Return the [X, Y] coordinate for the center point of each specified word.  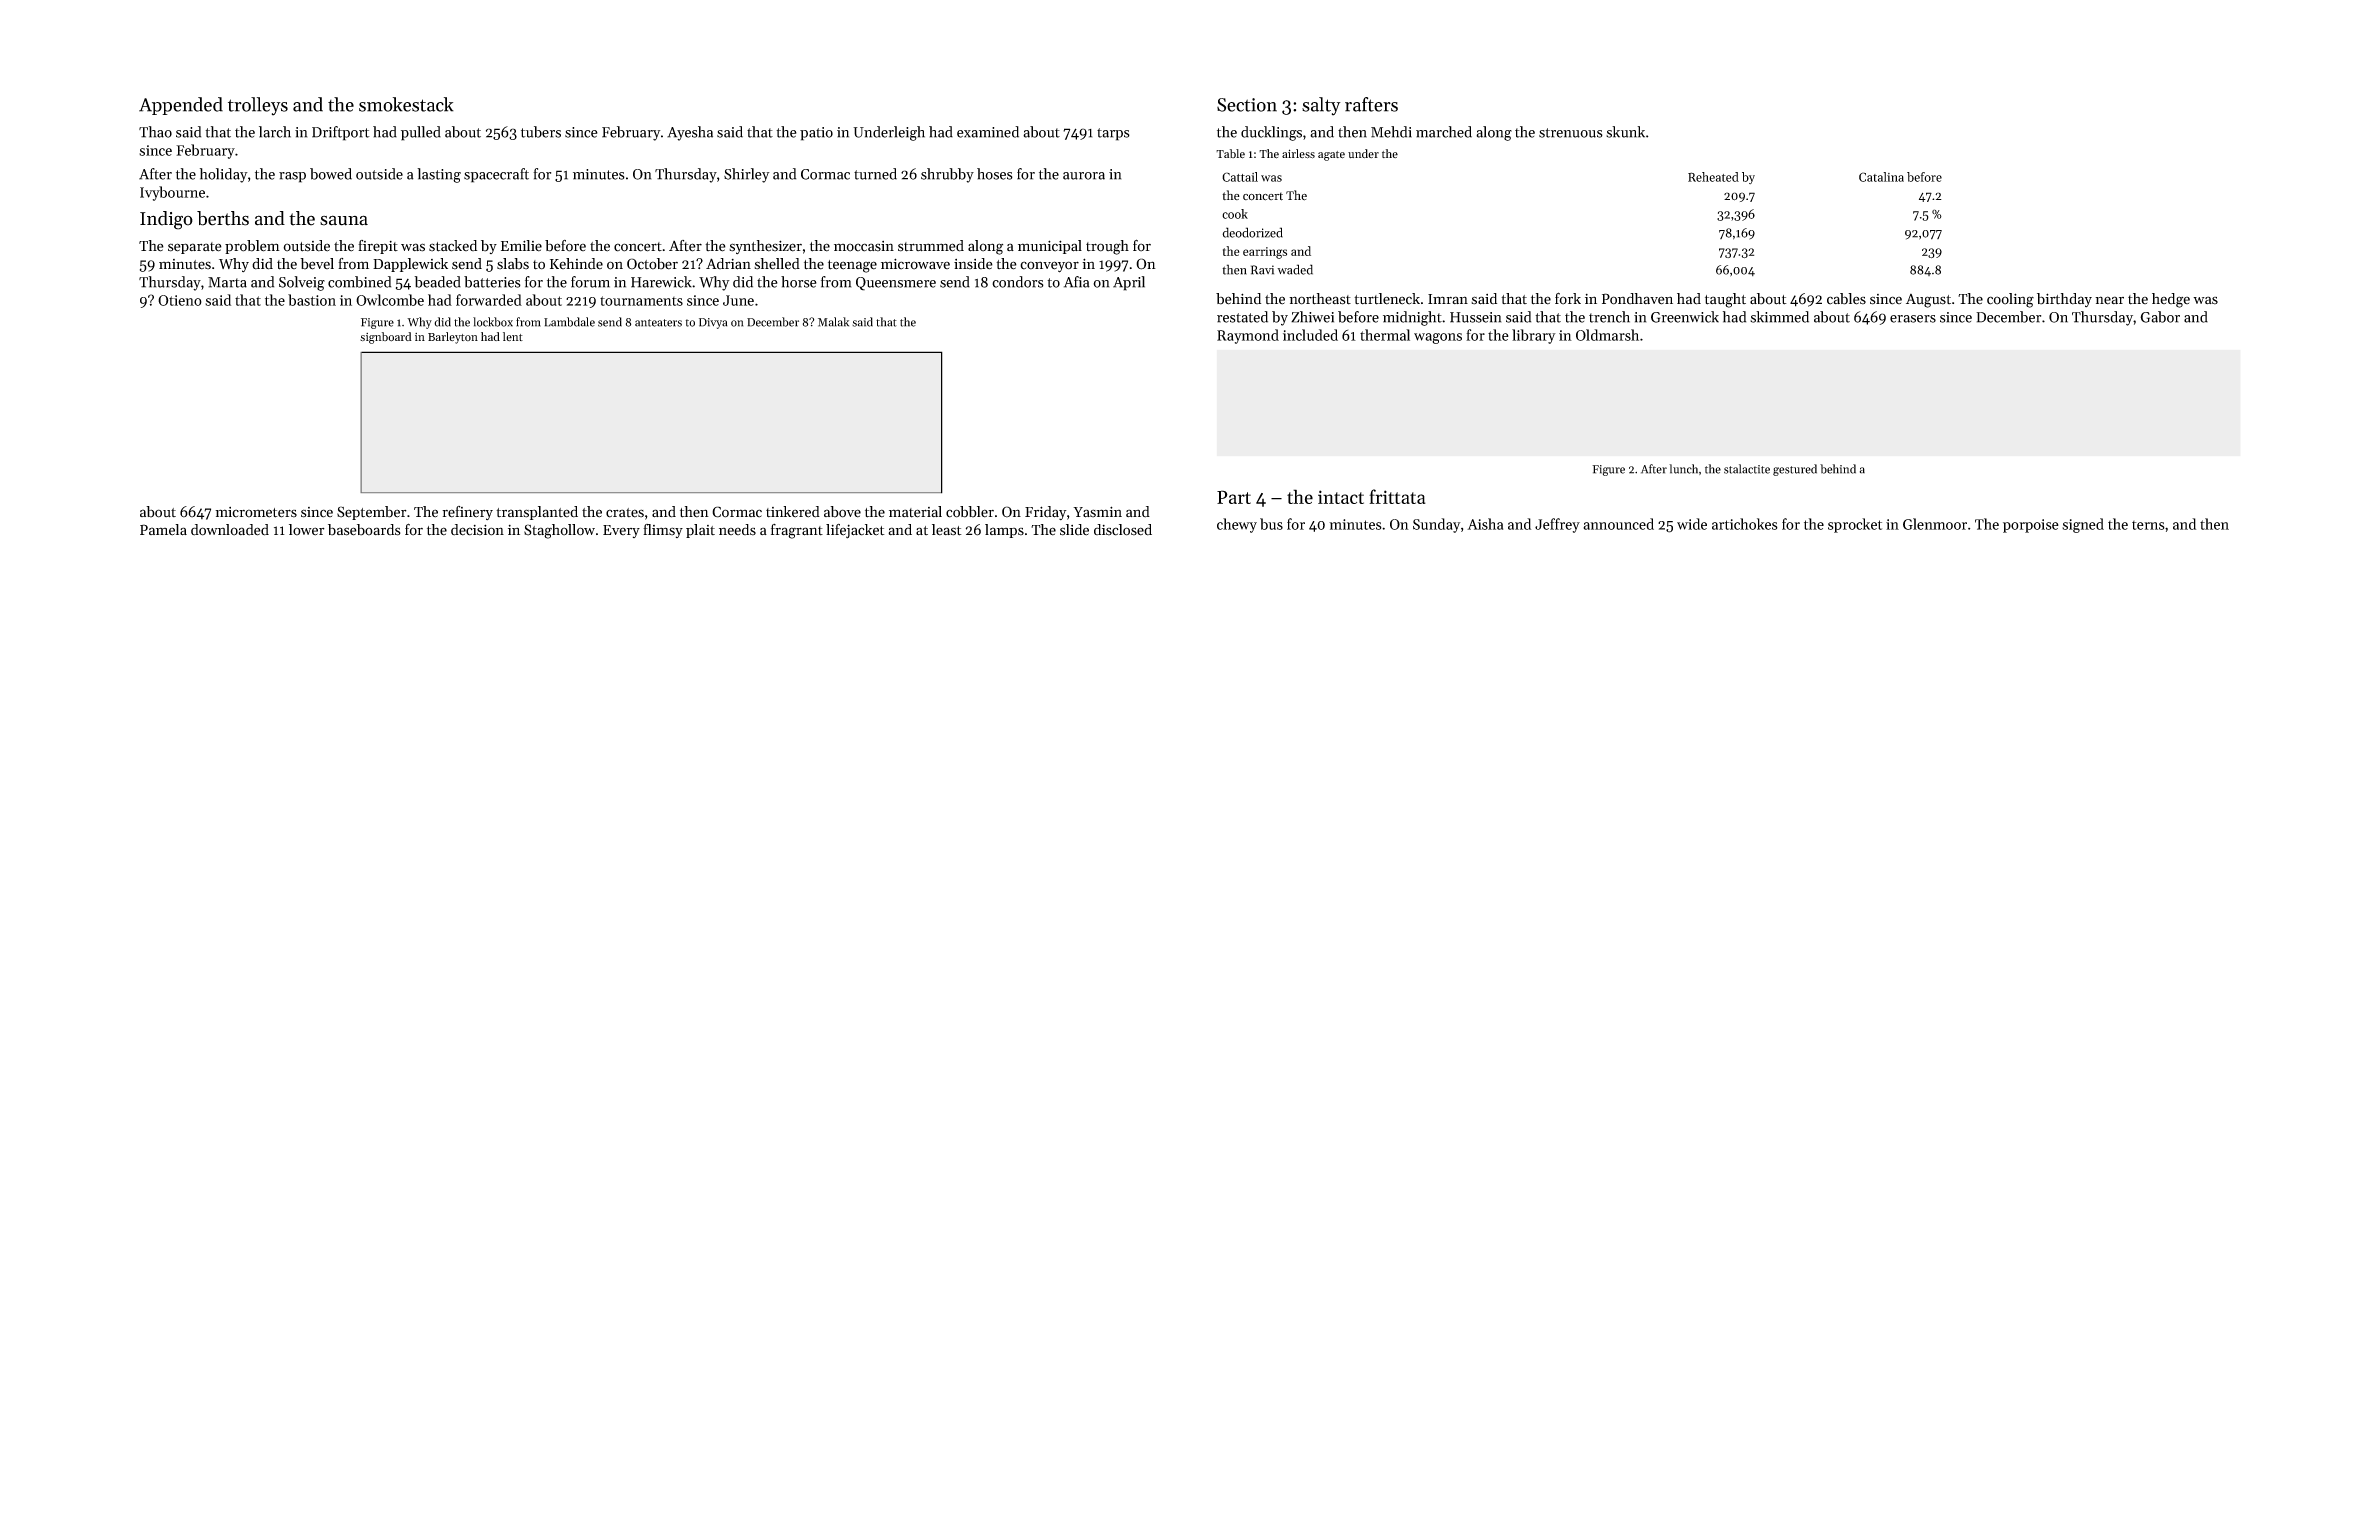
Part [1234, 497]
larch [275, 132]
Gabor [2160, 317]
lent [513, 336]
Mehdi [1391, 132]
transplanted [537, 513]
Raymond [1248, 336]
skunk [1625, 132]
